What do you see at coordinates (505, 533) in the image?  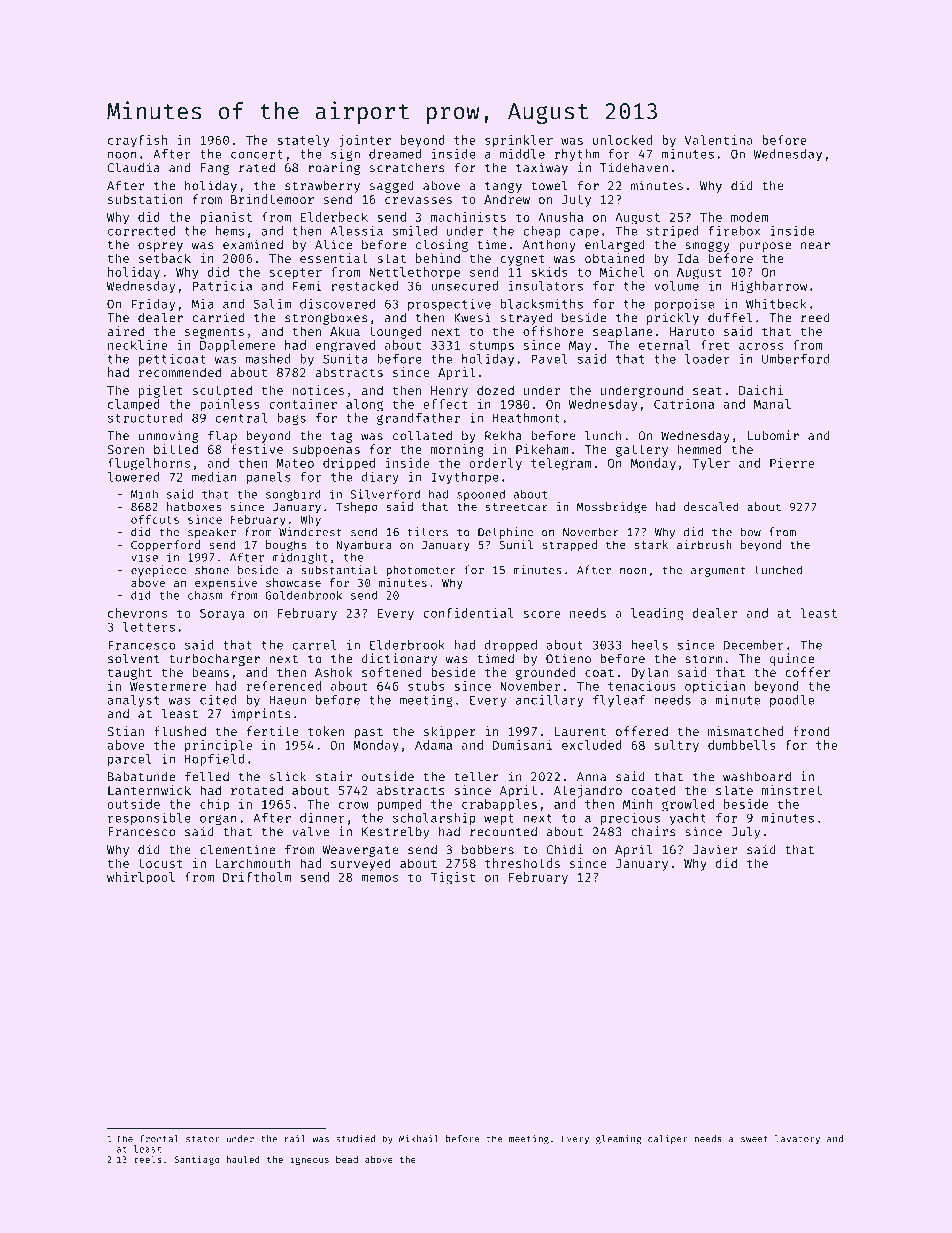 I see `Delphine` at bounding box center [505, 533].
